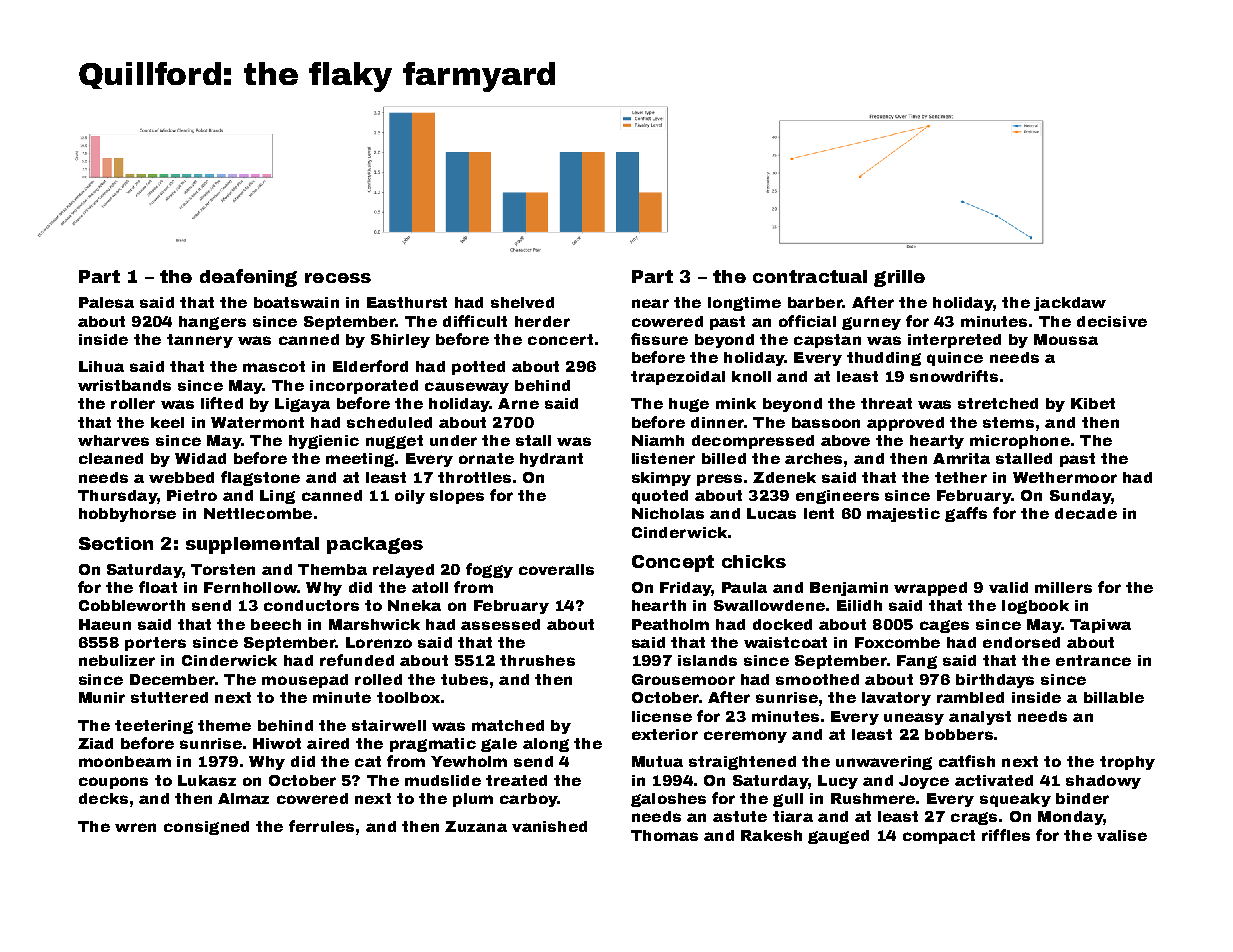  What do you see at coordinates (248, 278) in the screenshot?
I see `deafening` at bounding box center [248, 278].
